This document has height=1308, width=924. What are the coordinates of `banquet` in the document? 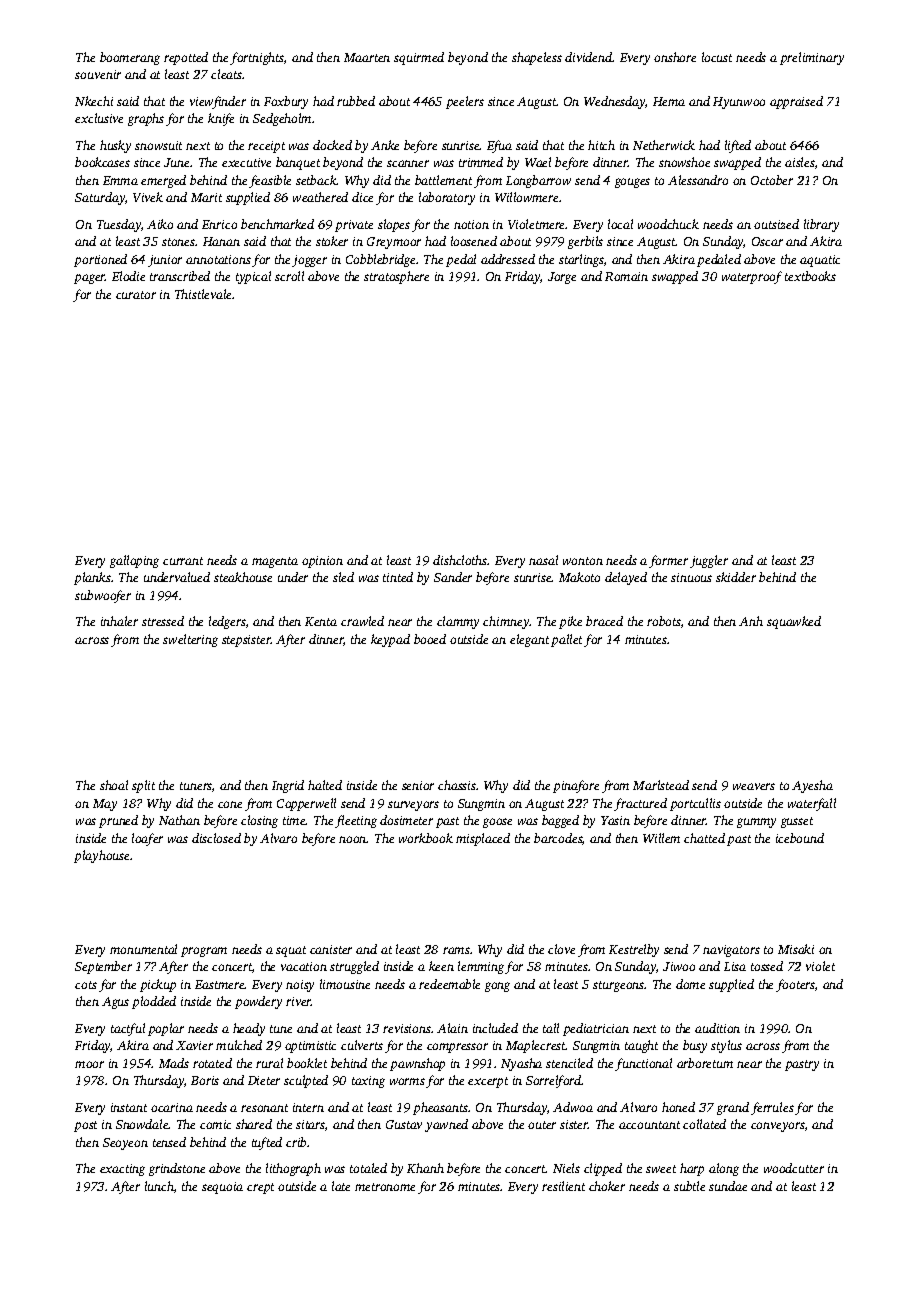 It's located at (298, 163).
